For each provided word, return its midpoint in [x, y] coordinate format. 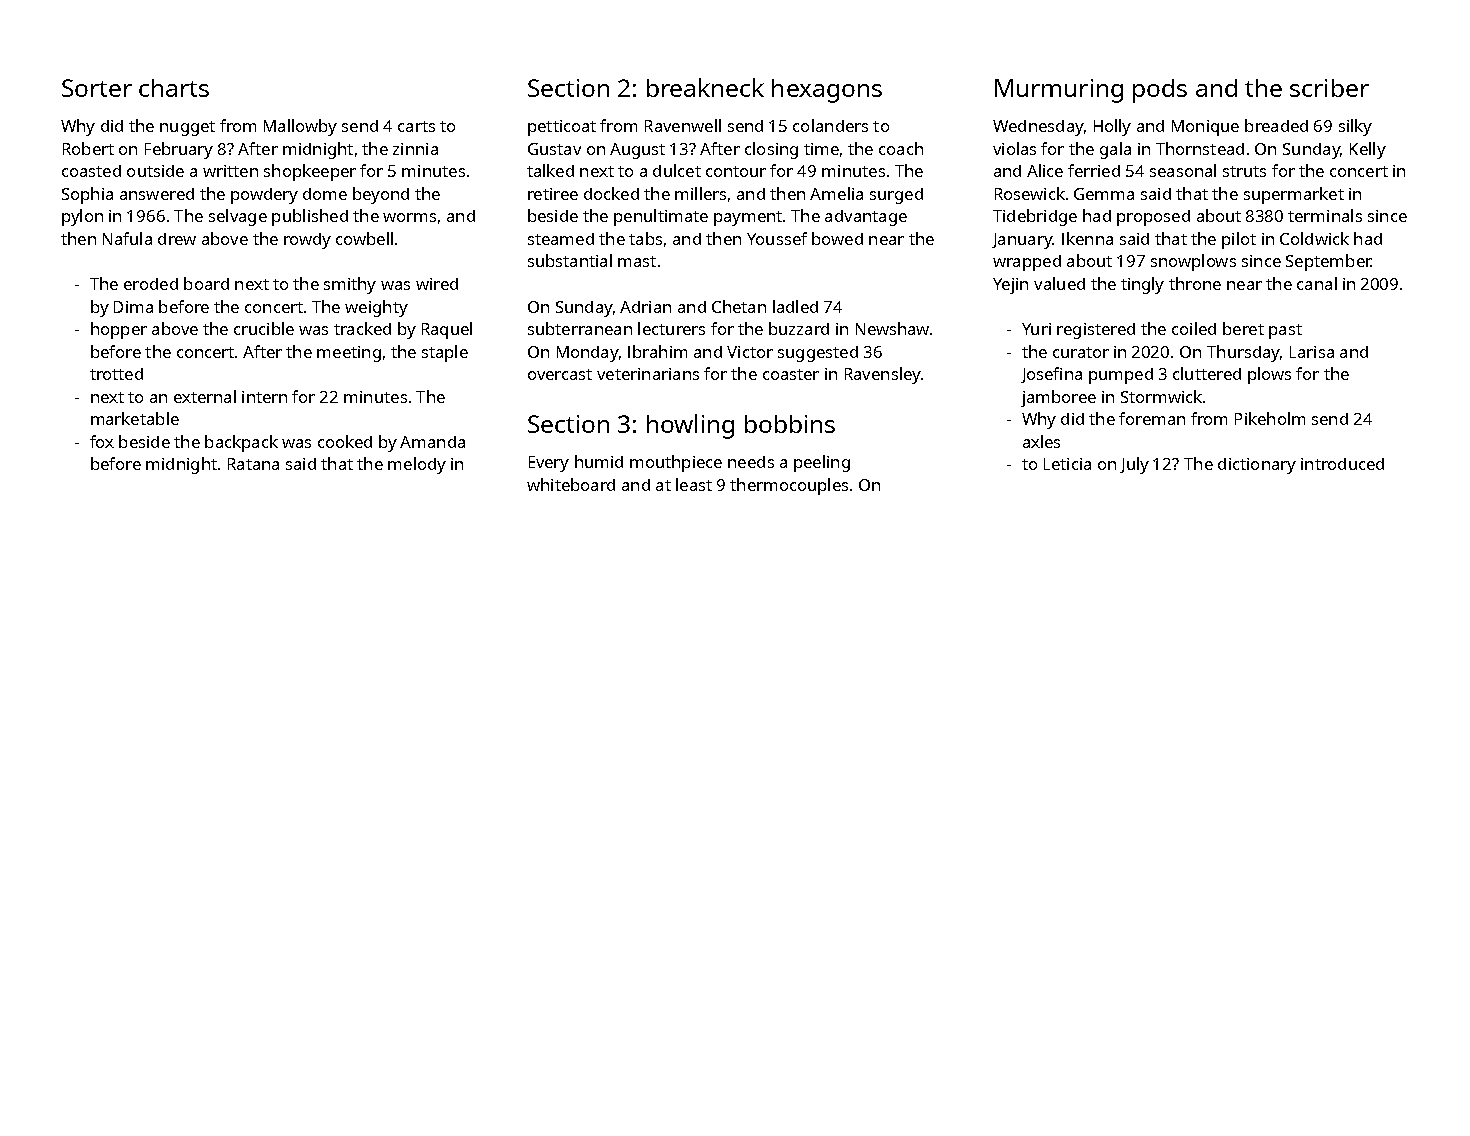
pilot [1239, 240]
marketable [135, 418]
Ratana [253, 464]
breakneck [705, 87]
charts [174, 88]
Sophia [87, 195]
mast [637, 261]
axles [1041, 441]
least [694, 484]
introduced [1342, 464]
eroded [151, 284]
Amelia [836, 193]
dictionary [1257, 466]
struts [1244, 171]
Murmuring [1059, 91]
